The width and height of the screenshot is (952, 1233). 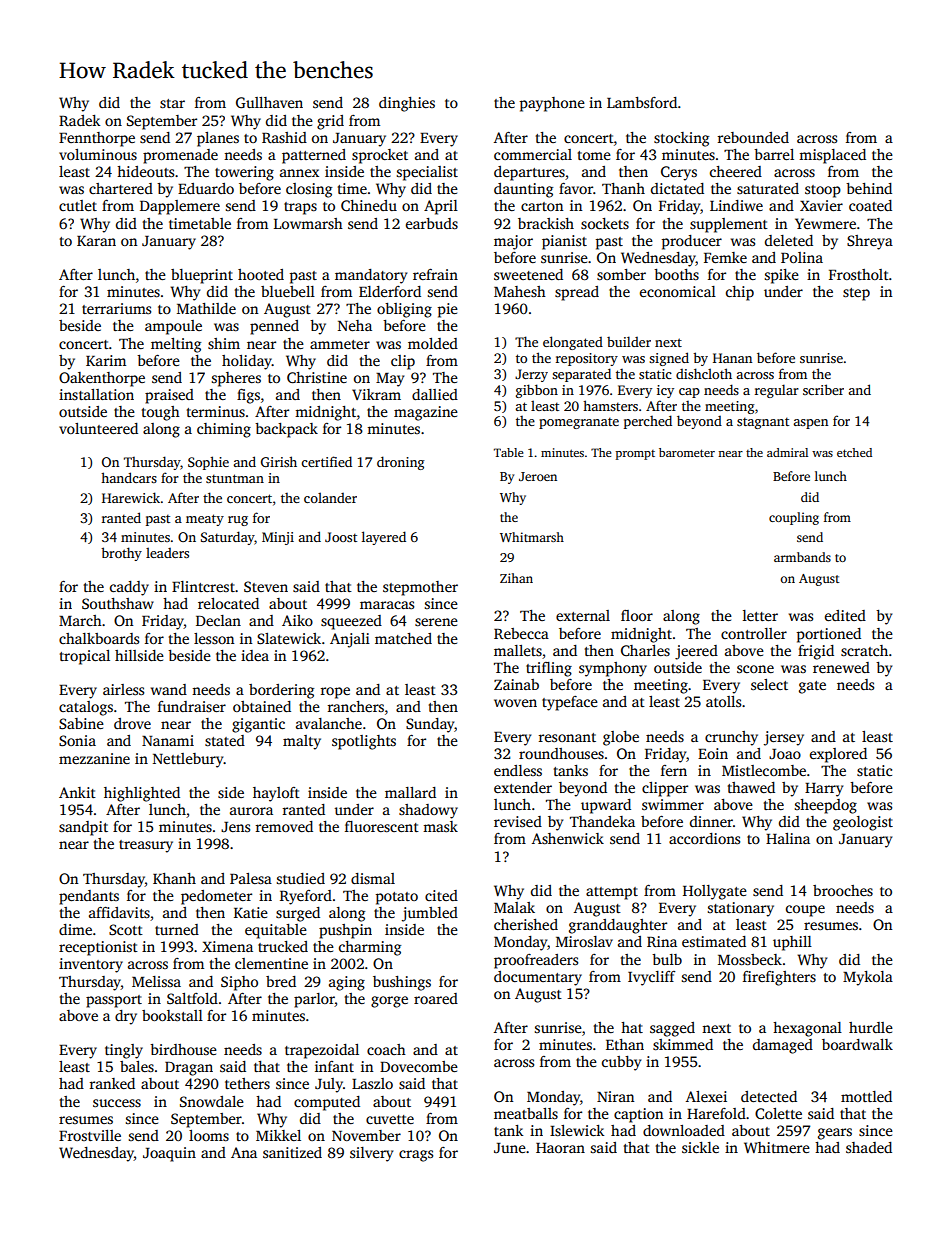 I want to click on Ryeford, so click(x=306, y=897).
